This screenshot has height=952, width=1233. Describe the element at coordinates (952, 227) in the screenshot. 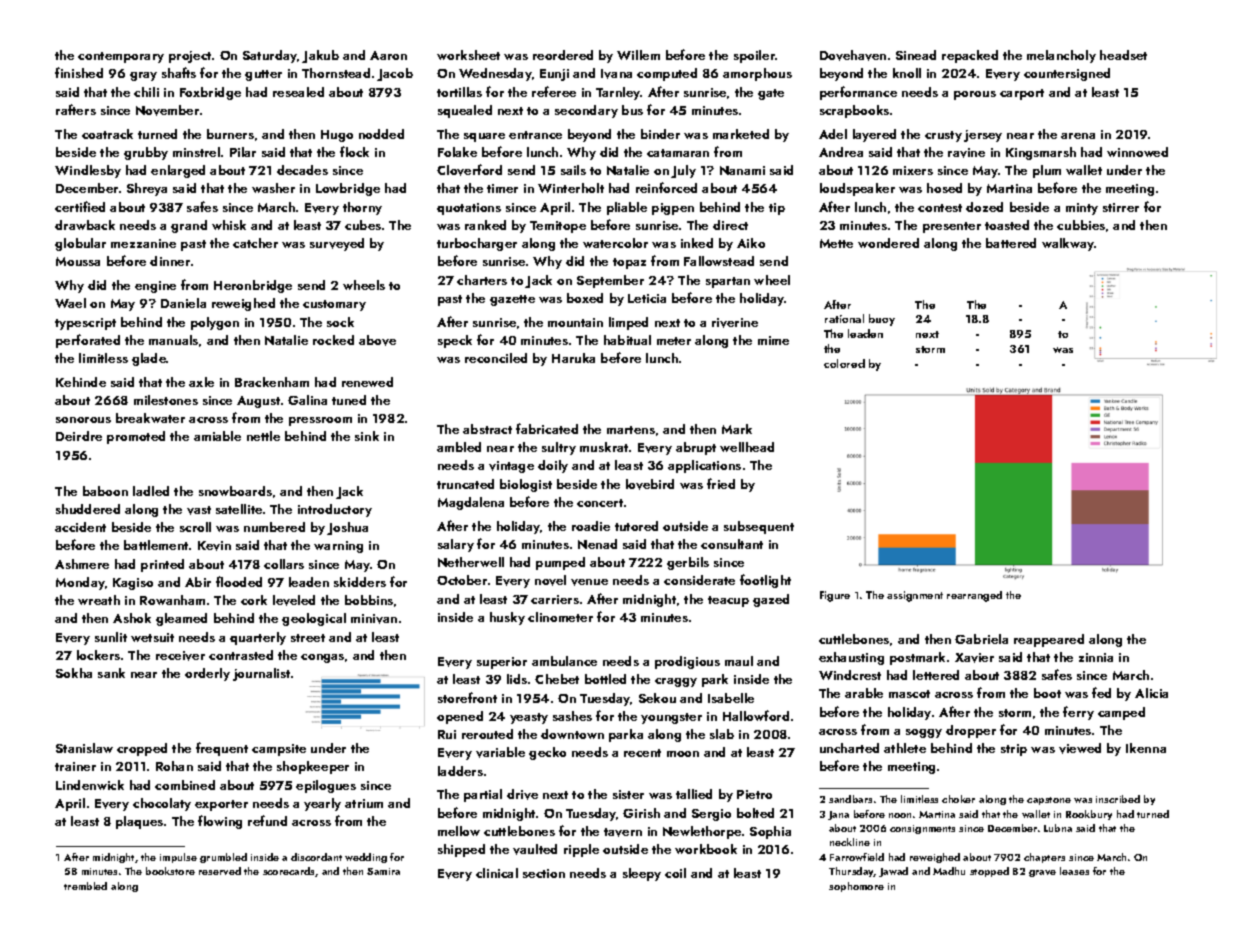

I see `presenter` at that location.
